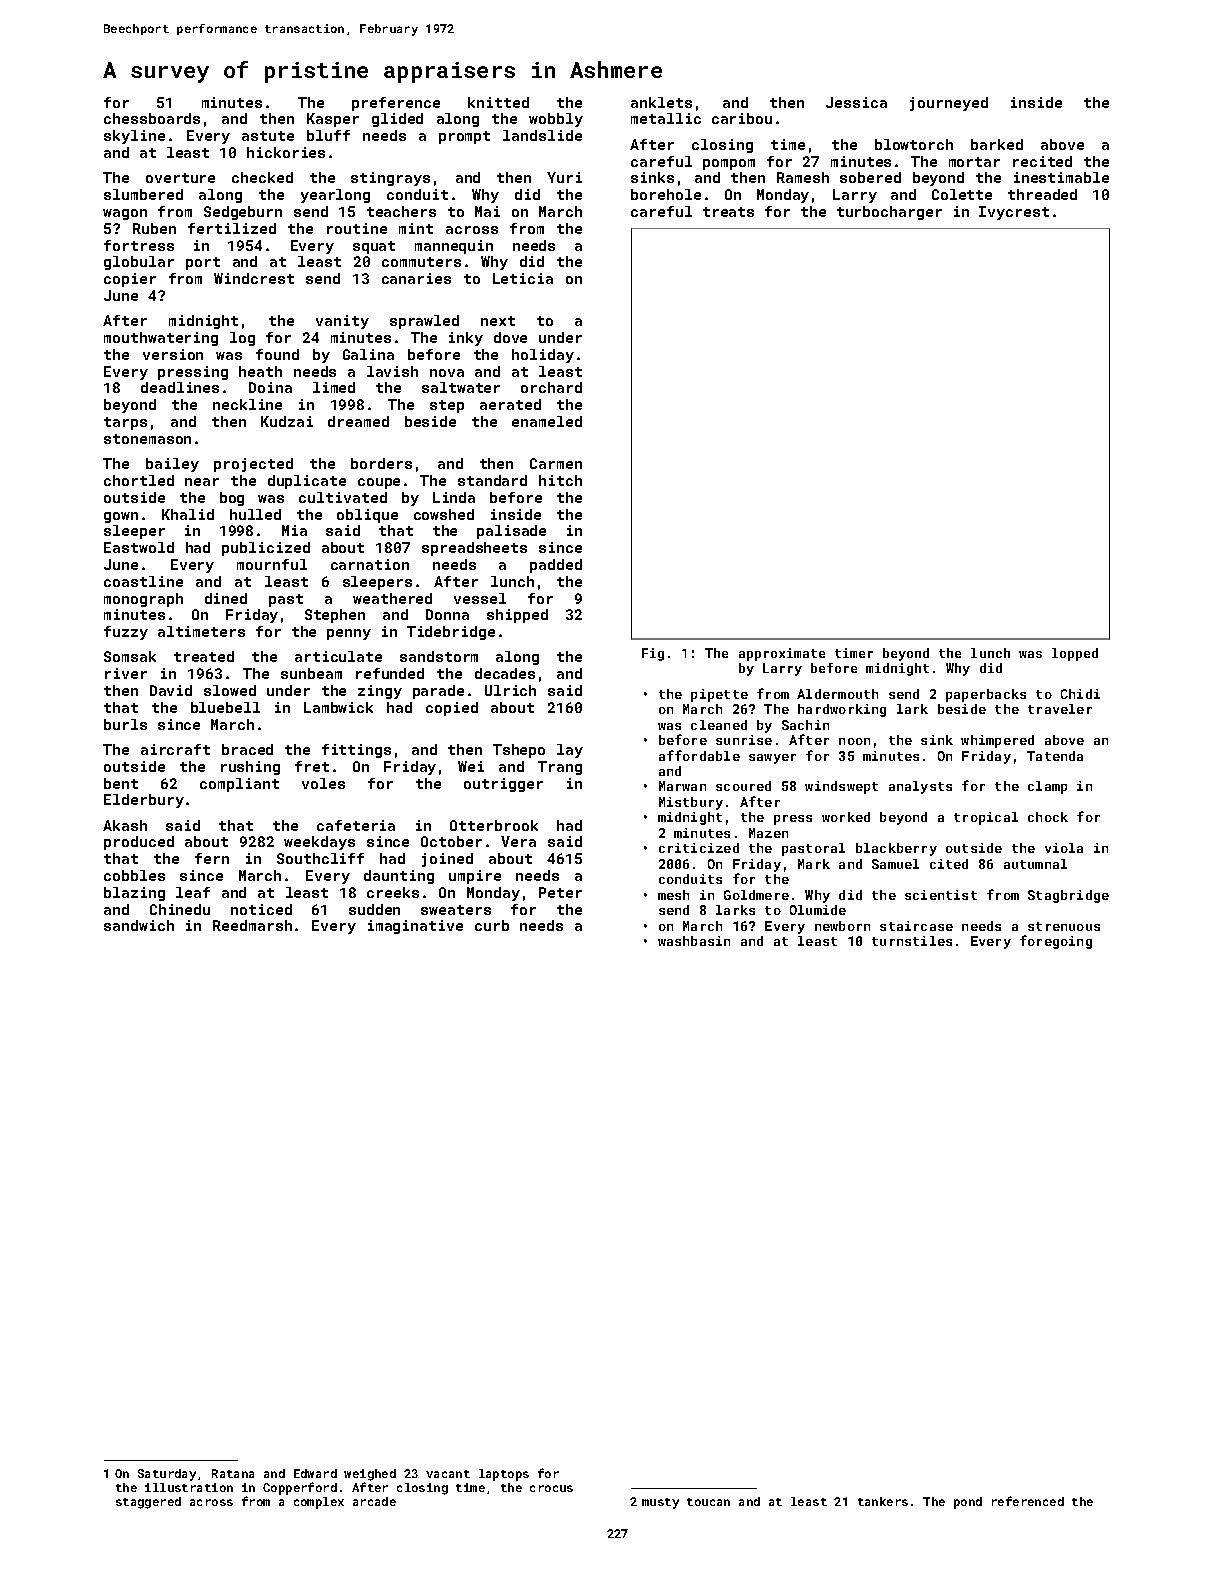 The width and height of the screenshot is (1214, 1571). Describe the element at coordinates (666, 194) in the screenshot. I see `borehole` at that location.
